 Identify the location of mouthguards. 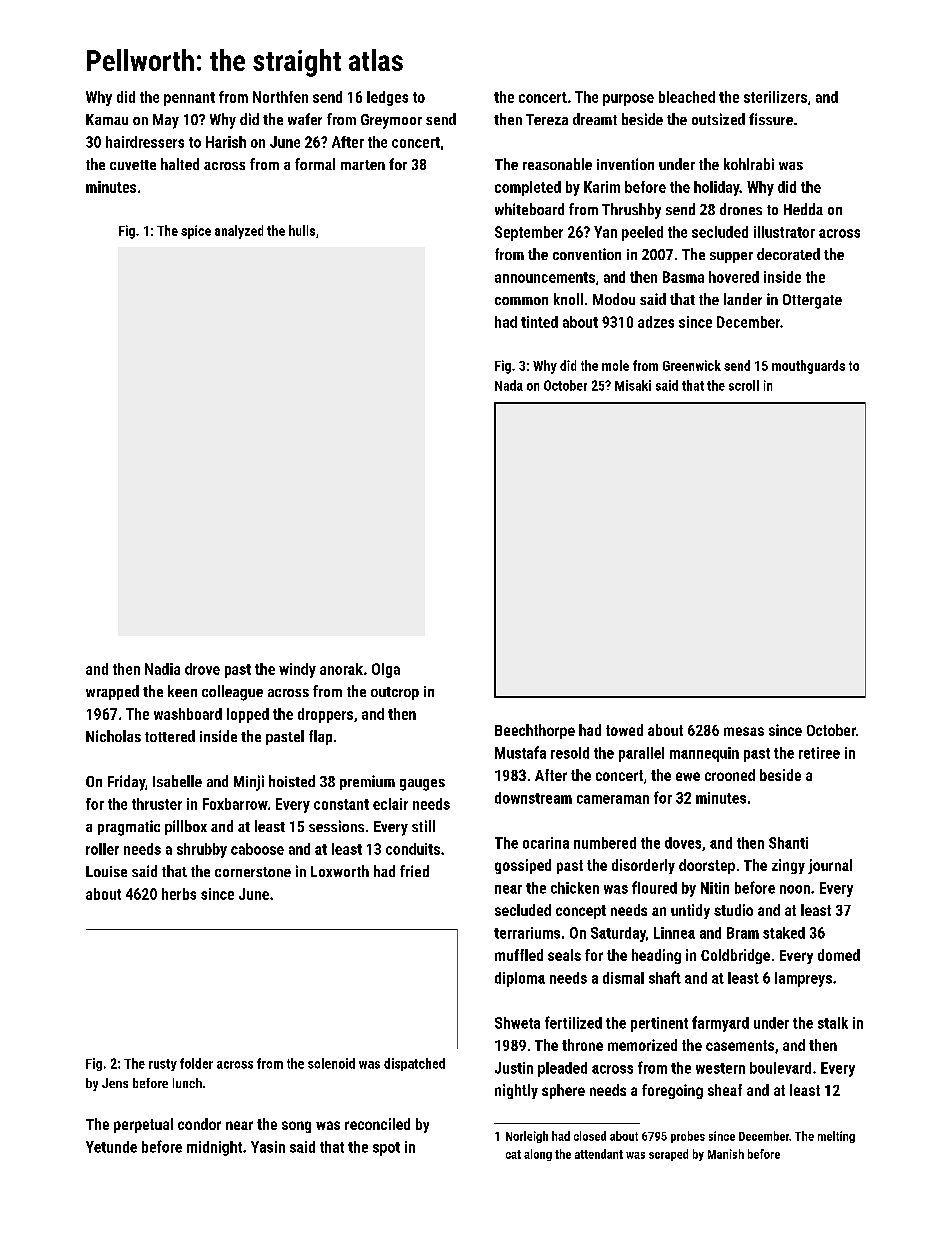
(808, 367).
